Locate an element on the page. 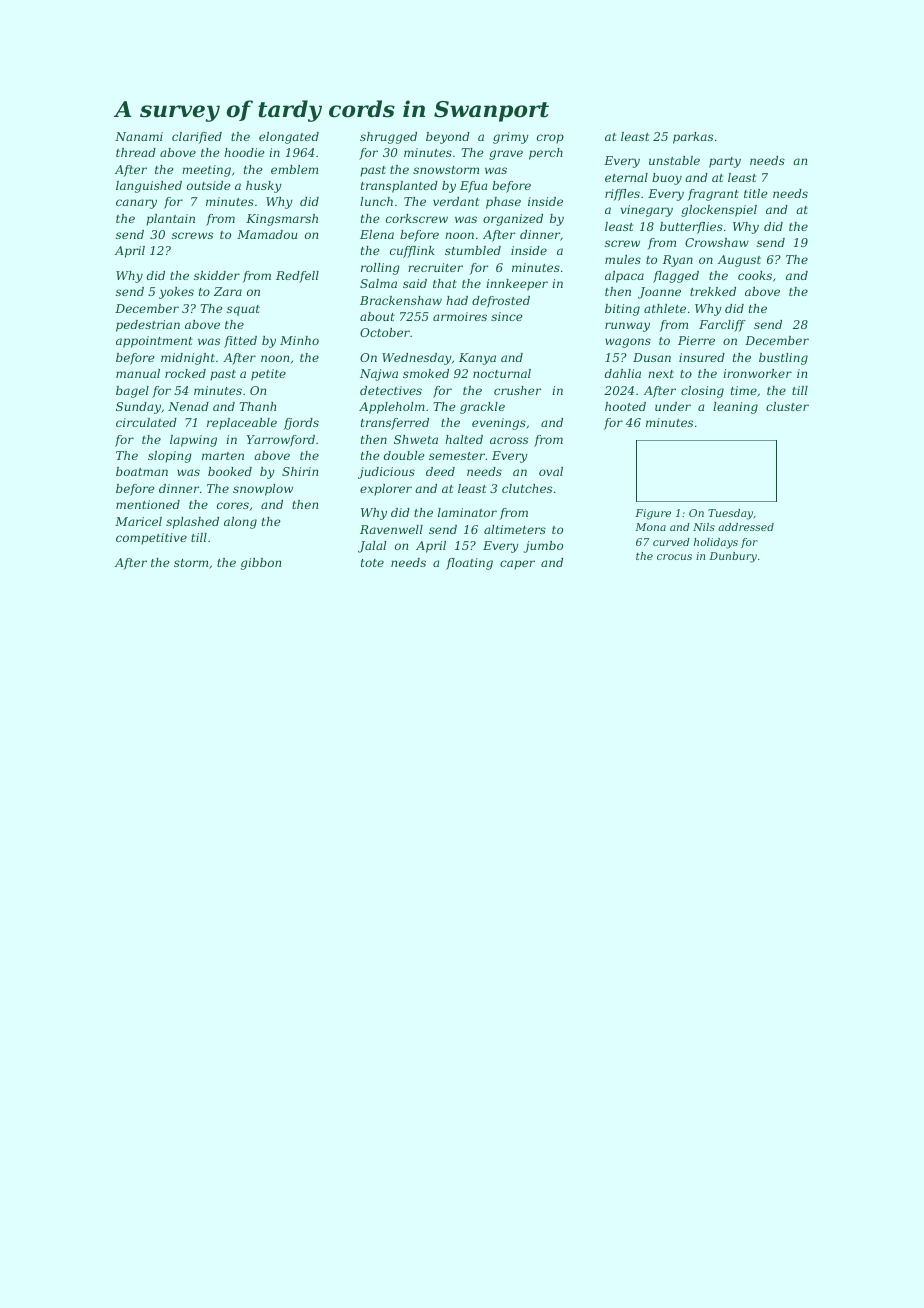 The image size is (924, 1308). Ryan is located at coordinates (678, 261).
